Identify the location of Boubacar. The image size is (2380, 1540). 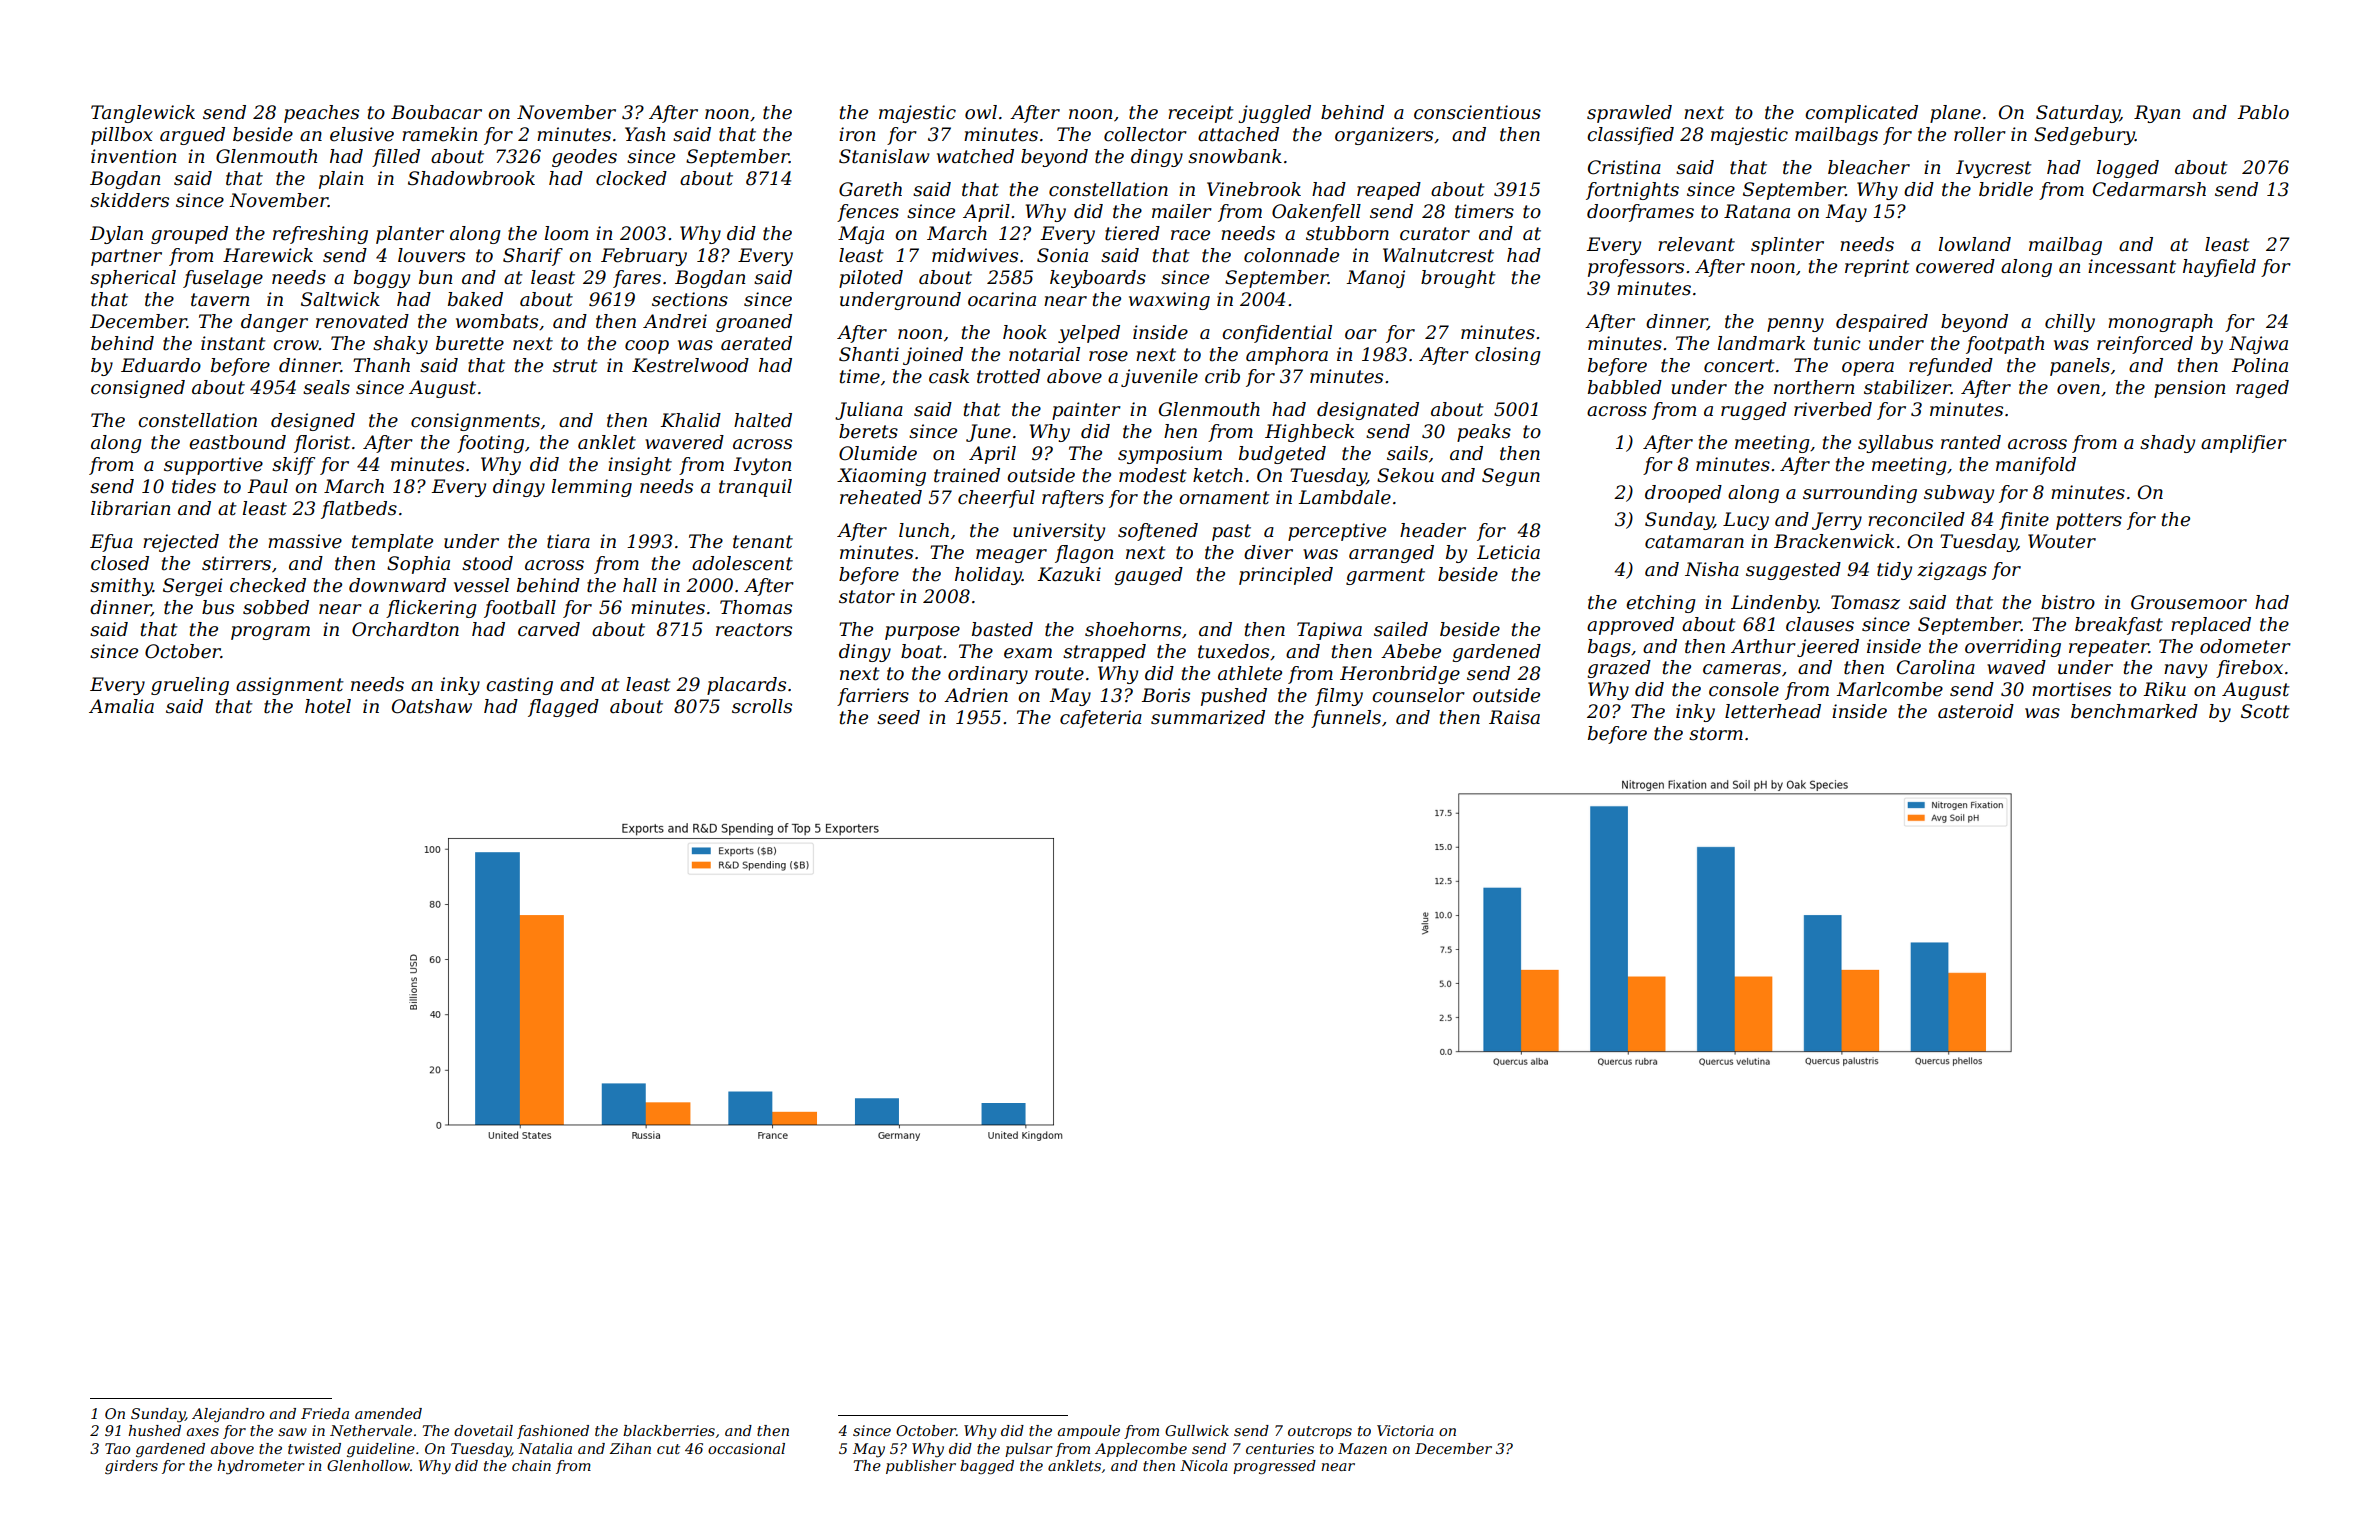
(436, 112).
